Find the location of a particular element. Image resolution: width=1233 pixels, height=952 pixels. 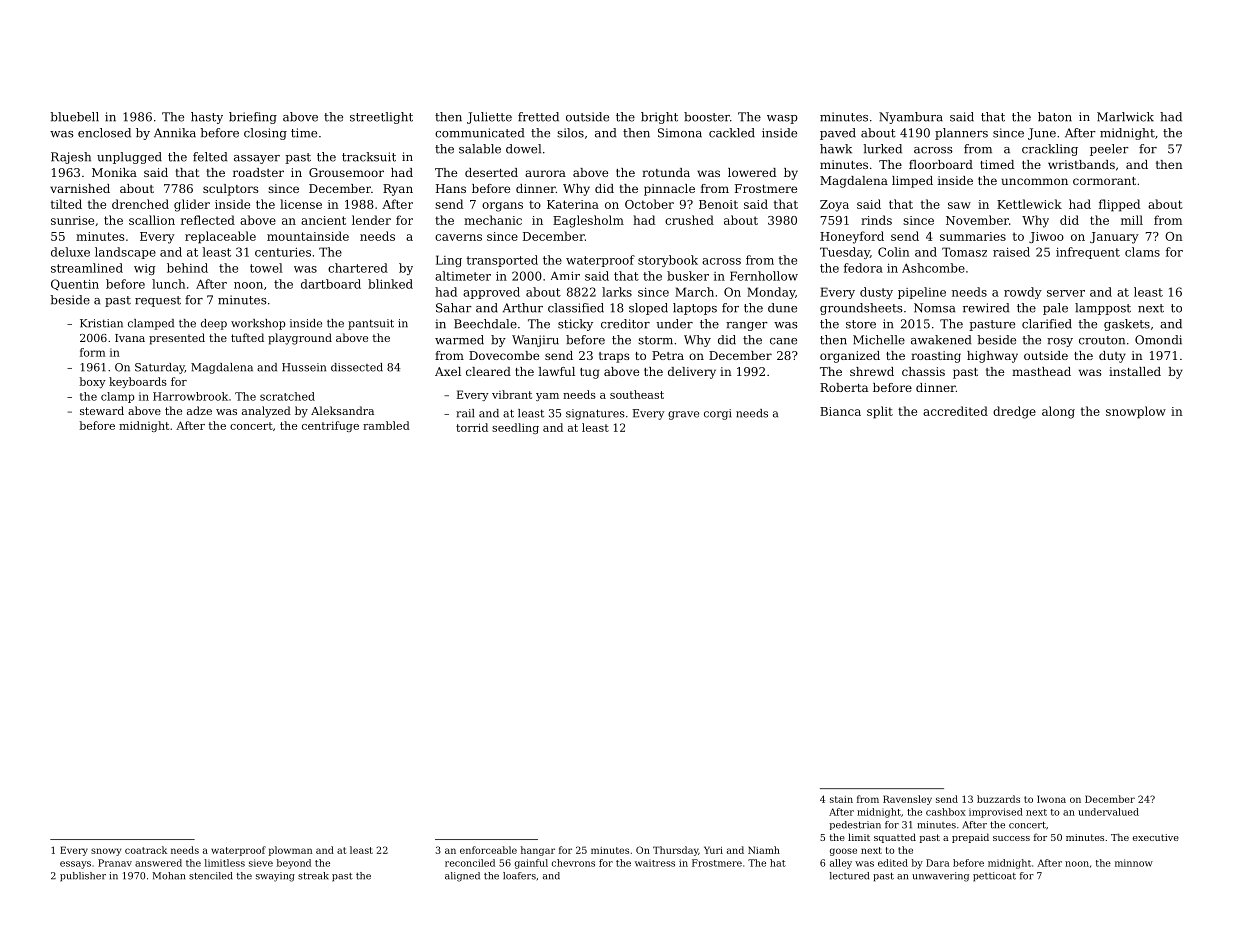

Nyambura is located at coordinates (911, 118).
